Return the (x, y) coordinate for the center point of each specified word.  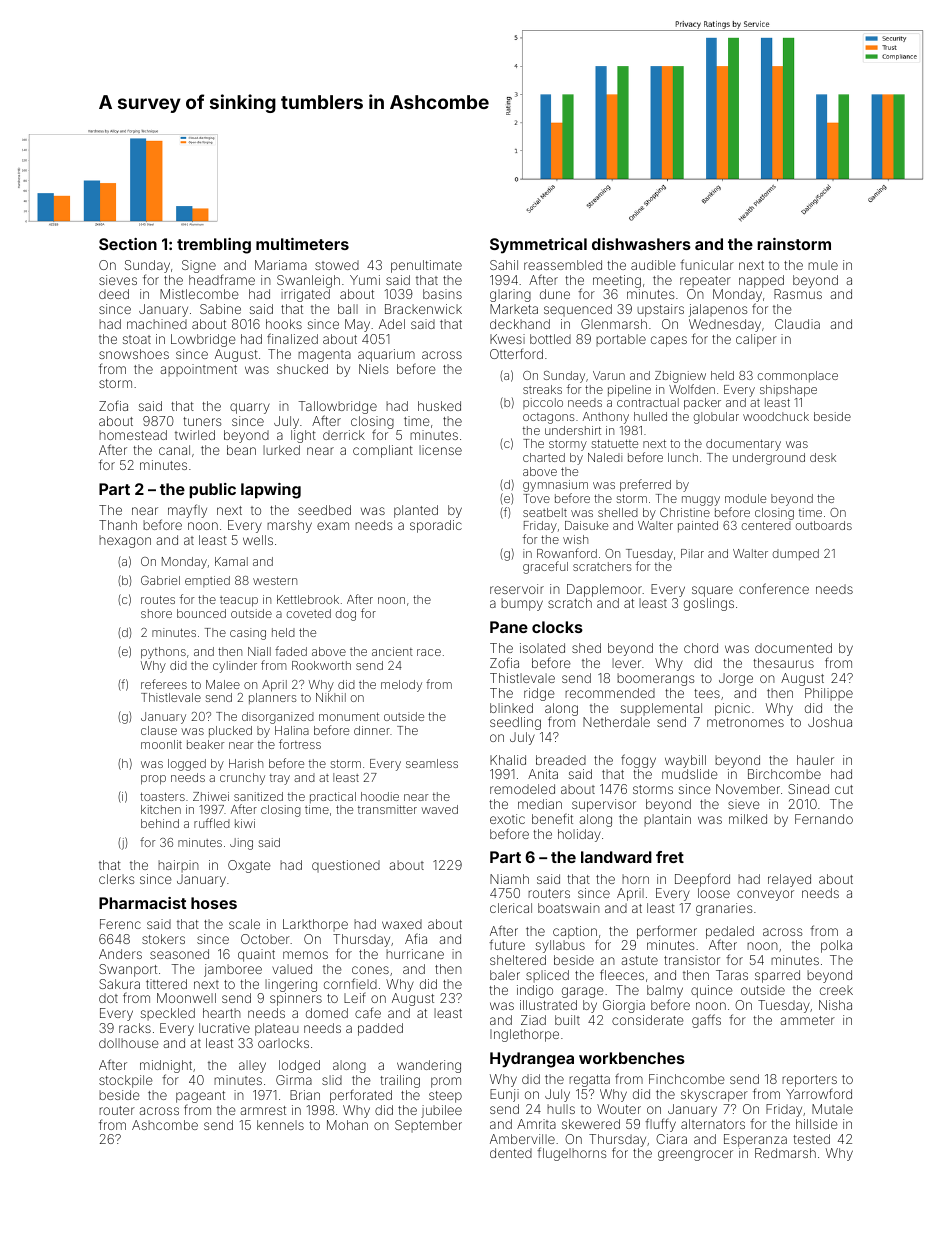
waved (439, 809)
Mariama (281, 265)
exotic (507, 819)
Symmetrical (538, 246)
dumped (795, 554)
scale (244, 924)
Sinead (808, 789)
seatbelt (545, 512)
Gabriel (160, 580)
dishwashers (641, 244)
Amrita (536, 1124)
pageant (200, 1097)
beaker (205, 744)
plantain (667, 820)
